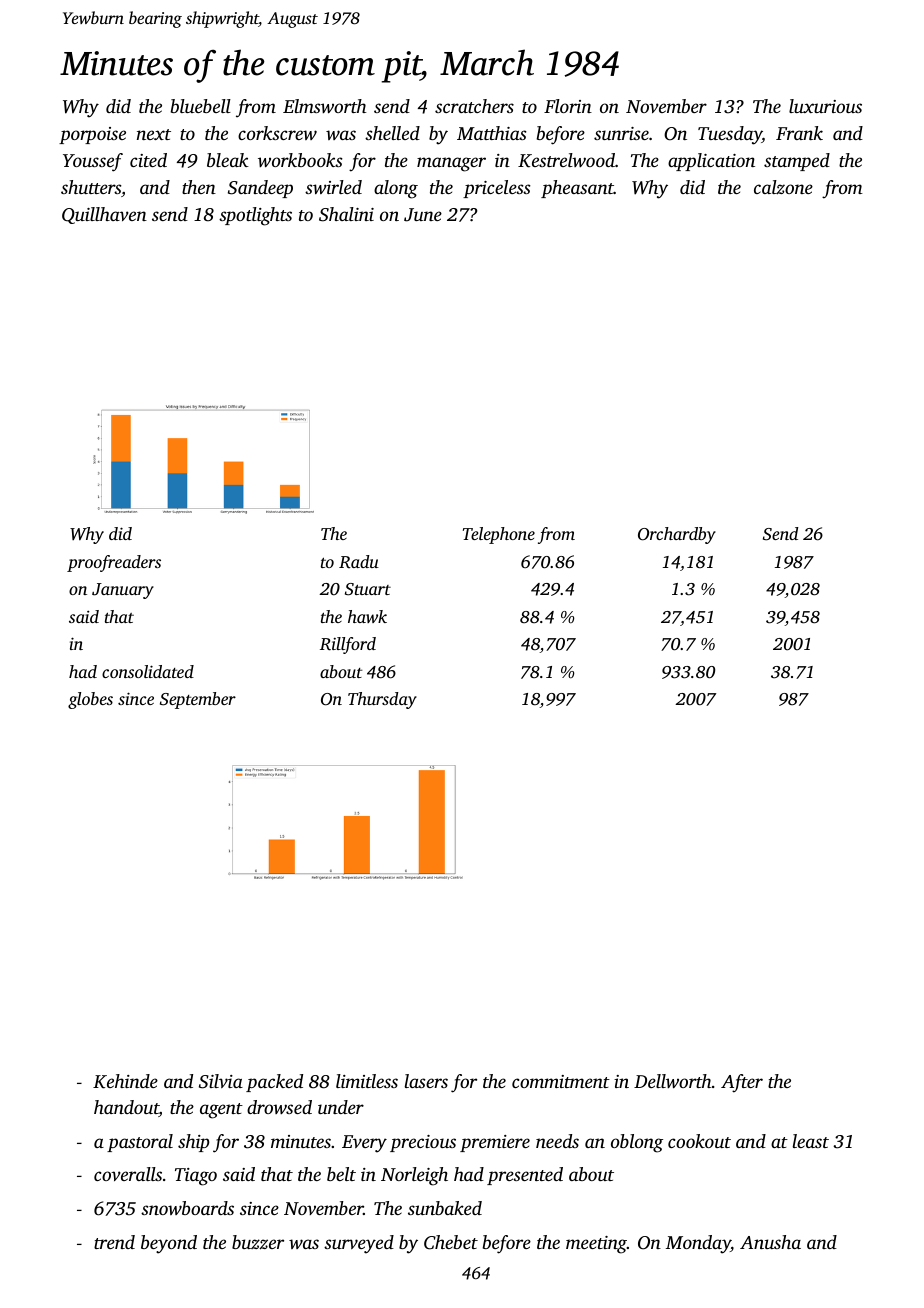 Image resolution: width=924 pixels, height=1308 pixels. Describe the element at coordinates (148, 671) in the page. I see `consolidated` at that location.
